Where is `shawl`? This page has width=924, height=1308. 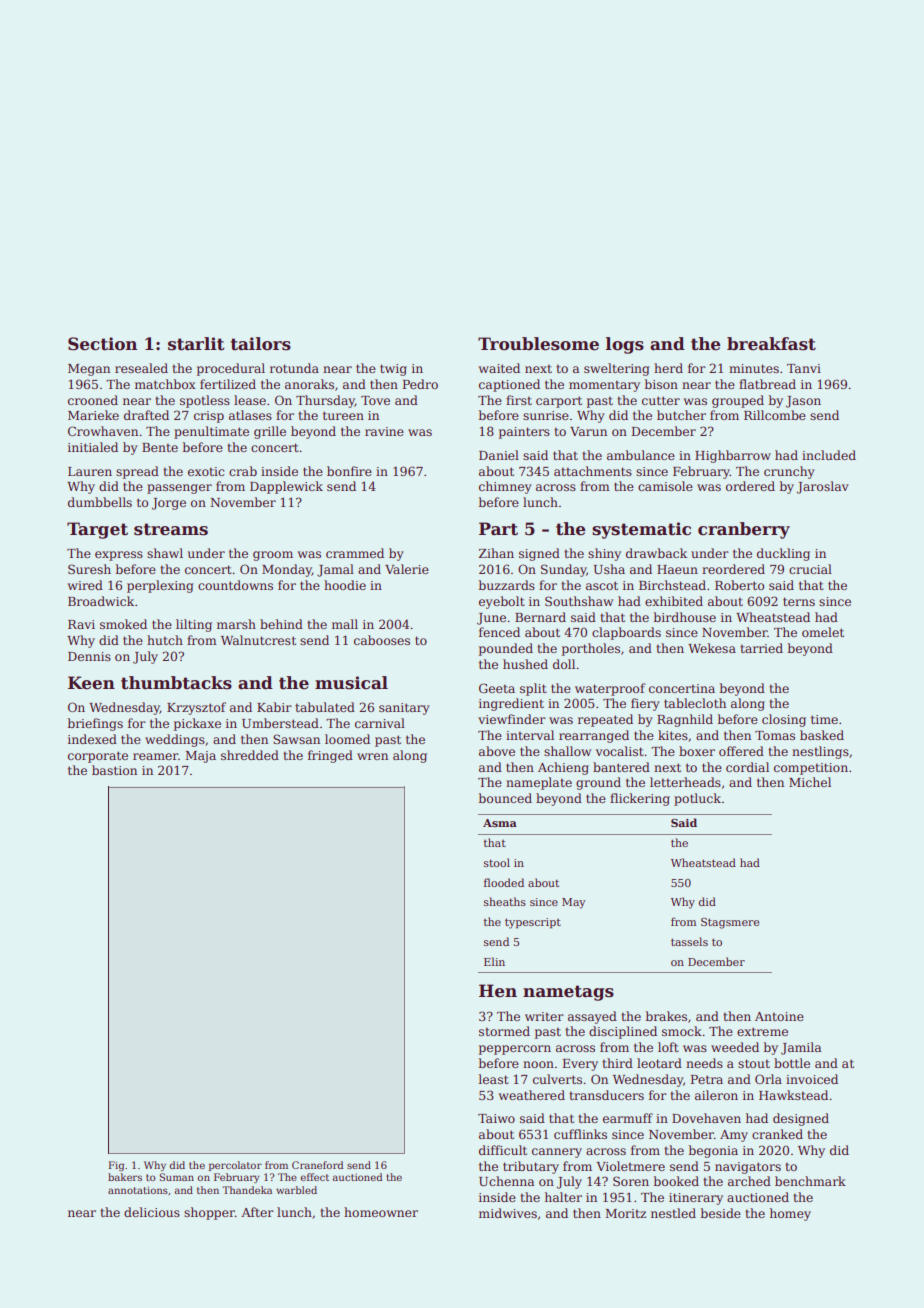 shawl is located at coordinates (165, 553).
